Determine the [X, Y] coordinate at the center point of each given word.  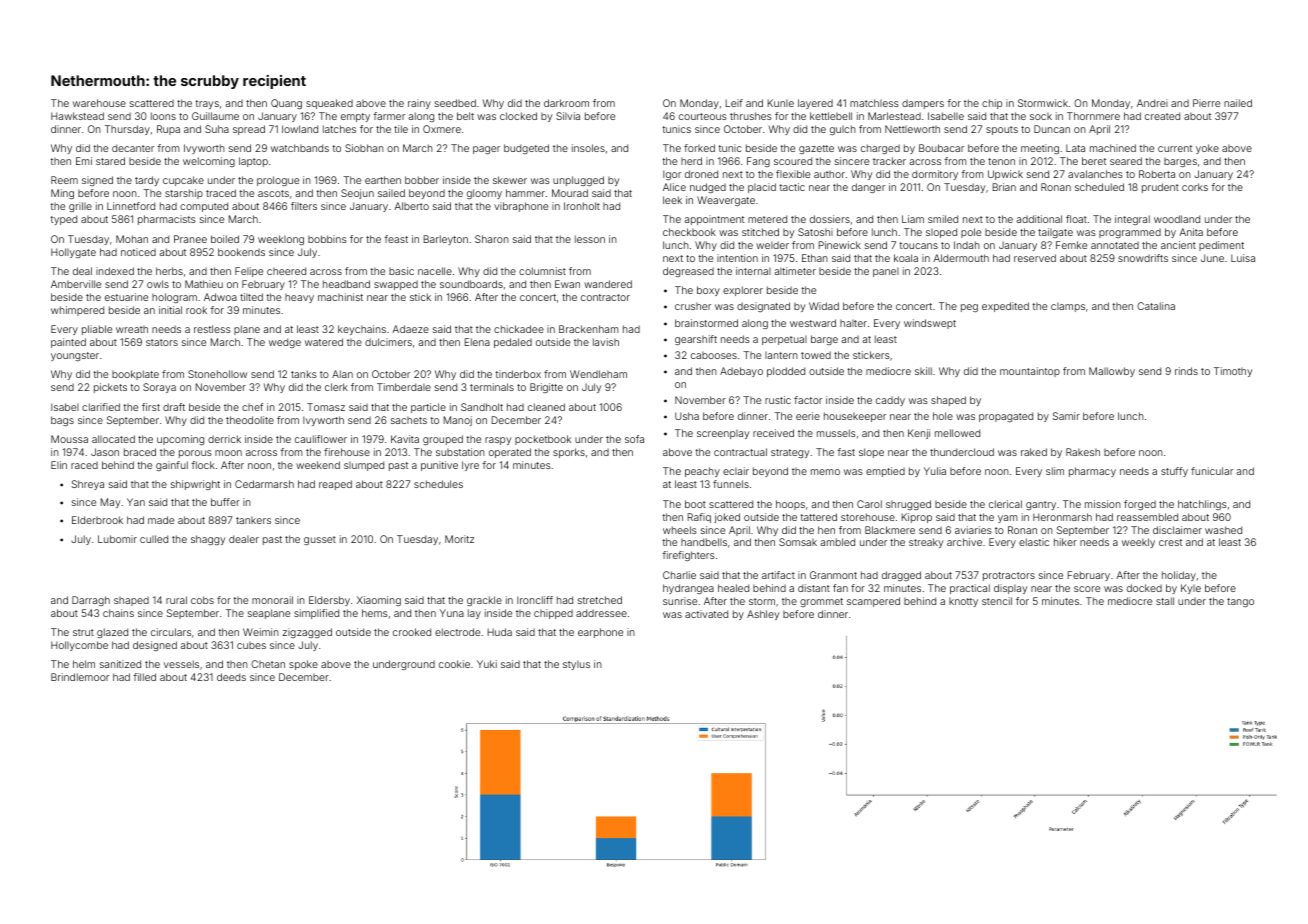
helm [84, 664]
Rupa [168, 130]
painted [68, 343]
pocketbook [543, 440]
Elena [477, 342]
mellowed [957, 433]
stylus [576, 665]
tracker [889, 161]
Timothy [1233, 372]
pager [486, 150]
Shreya [88, 485]
